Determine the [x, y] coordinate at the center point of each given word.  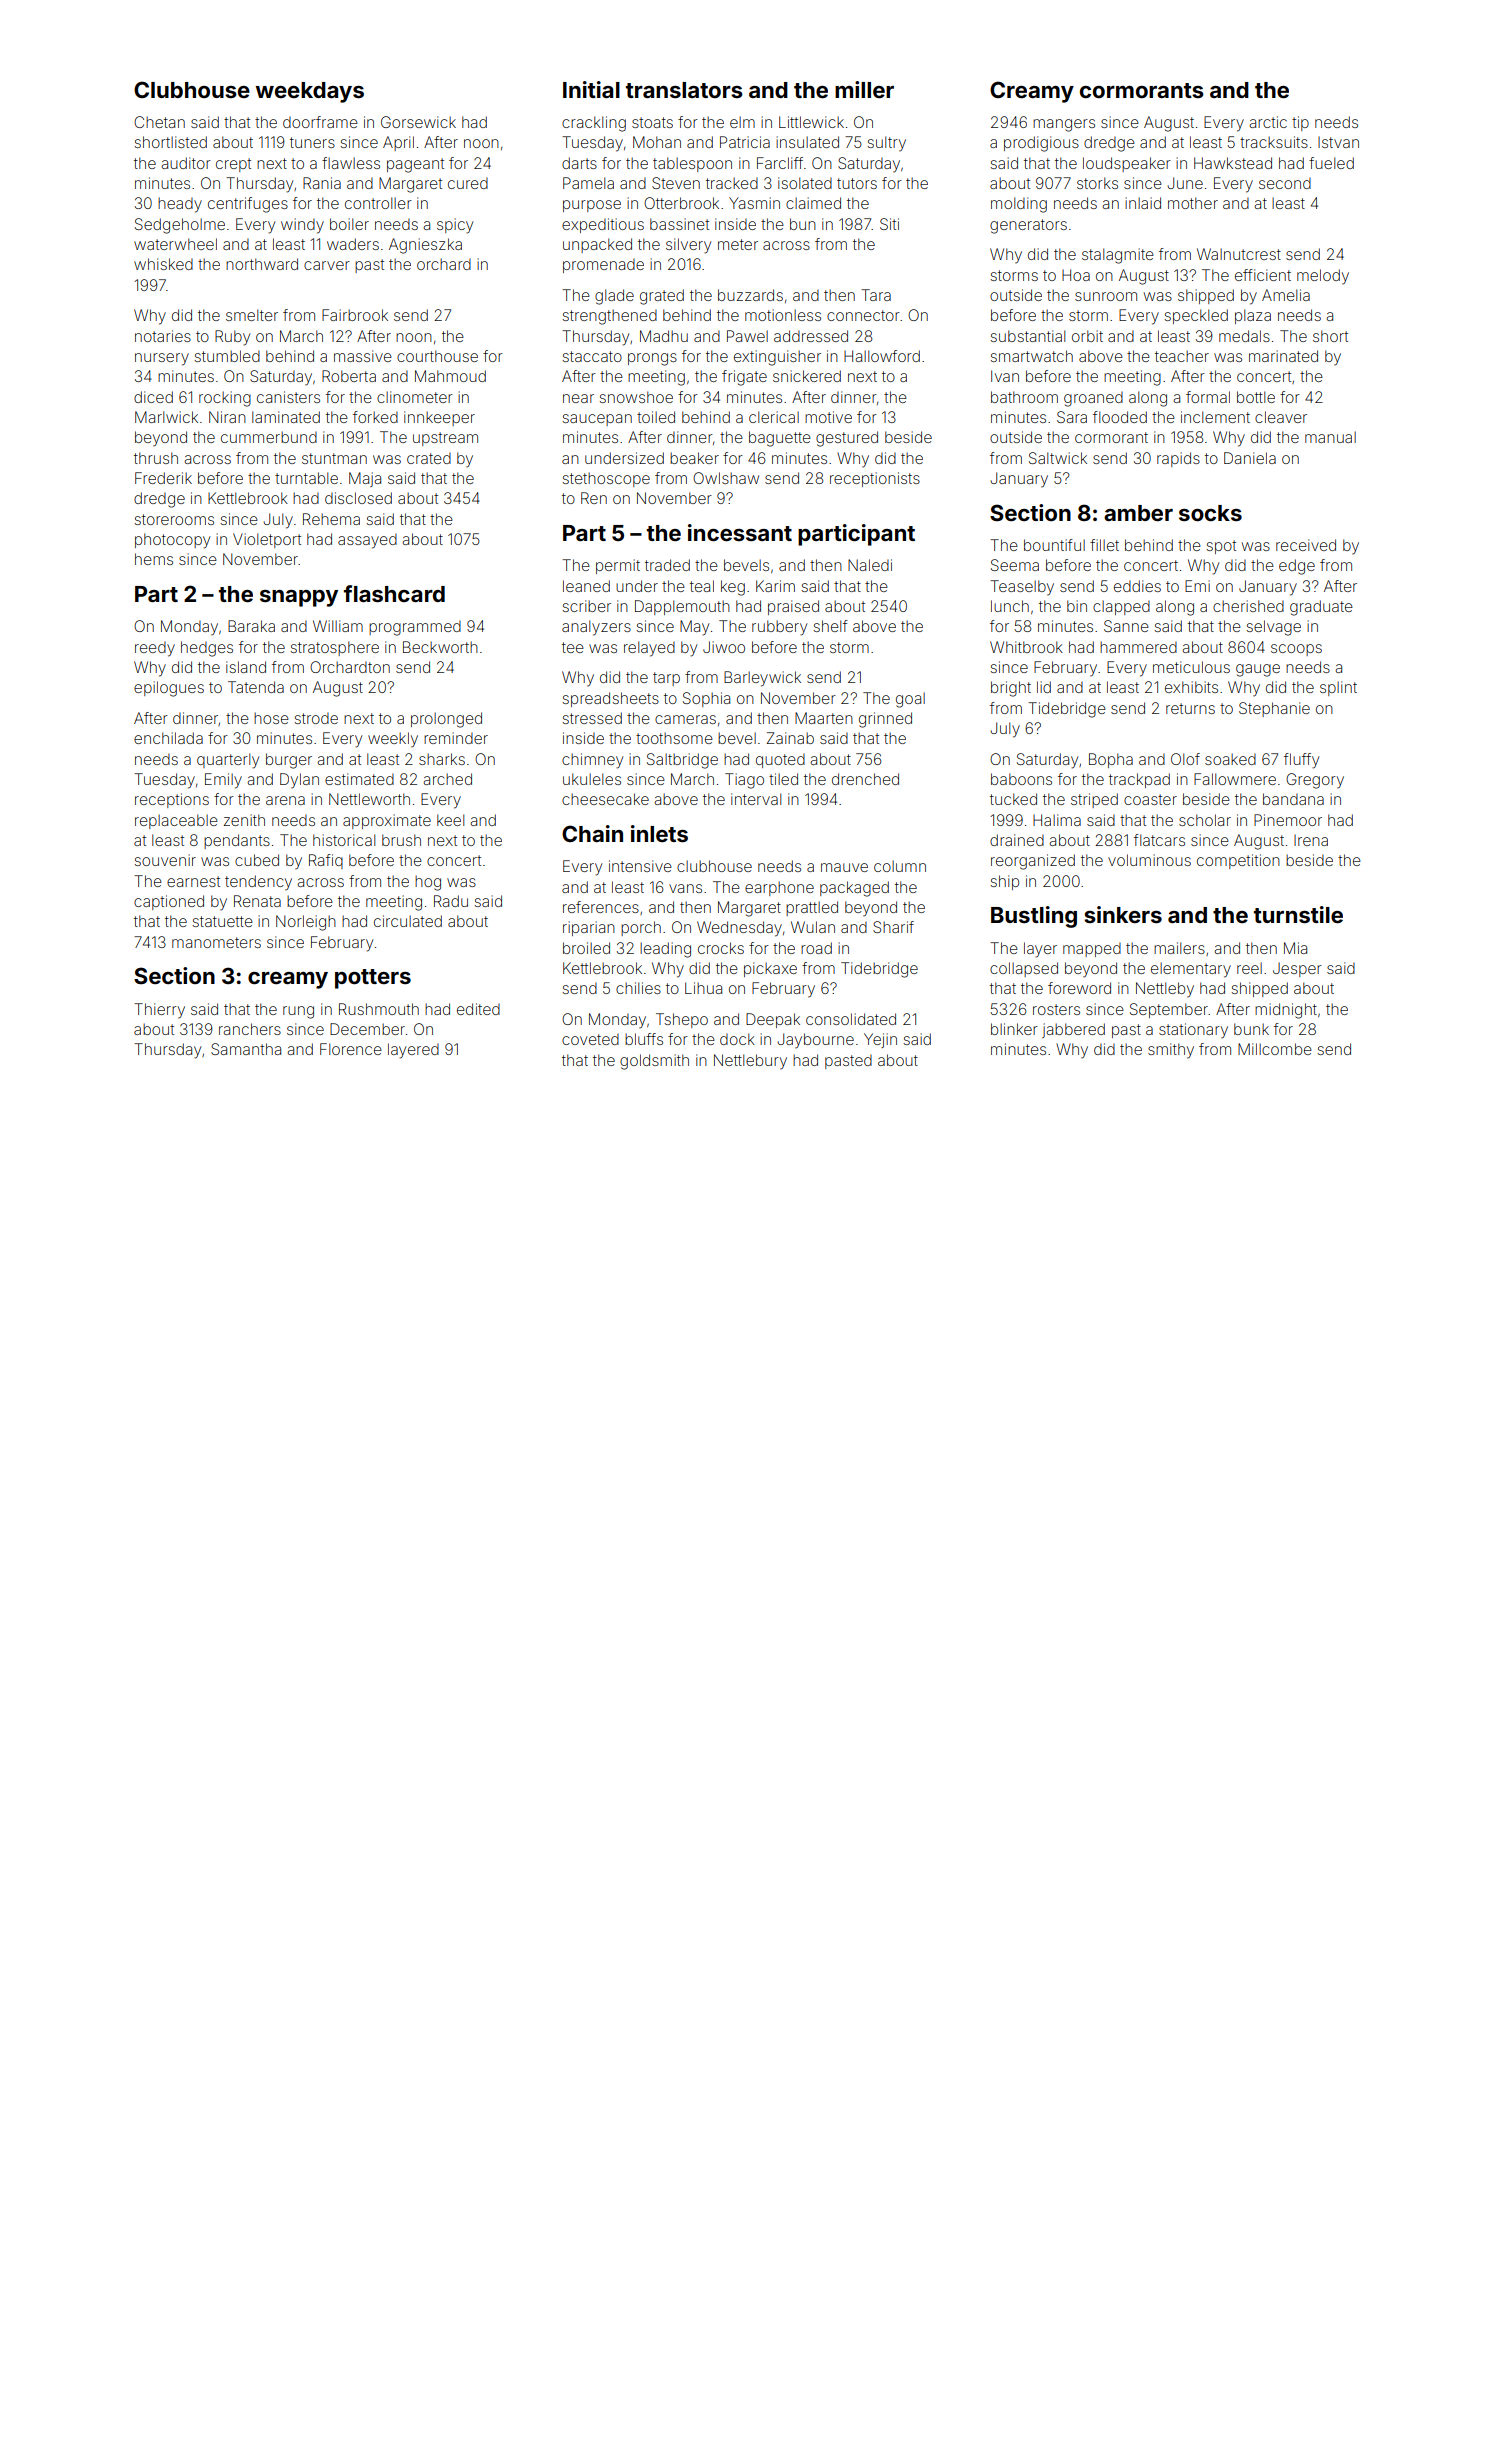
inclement [1215, 417]
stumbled [227, 356]
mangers [1064, 125]
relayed [649, 649]
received [1306, 545]
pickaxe [770, 969]
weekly [393, 739]
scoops [1296, 650]
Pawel [747, 336]
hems [154, 559]
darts [579, 163]
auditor [186, 163]
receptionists [875, 479]
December [367, 1029]
